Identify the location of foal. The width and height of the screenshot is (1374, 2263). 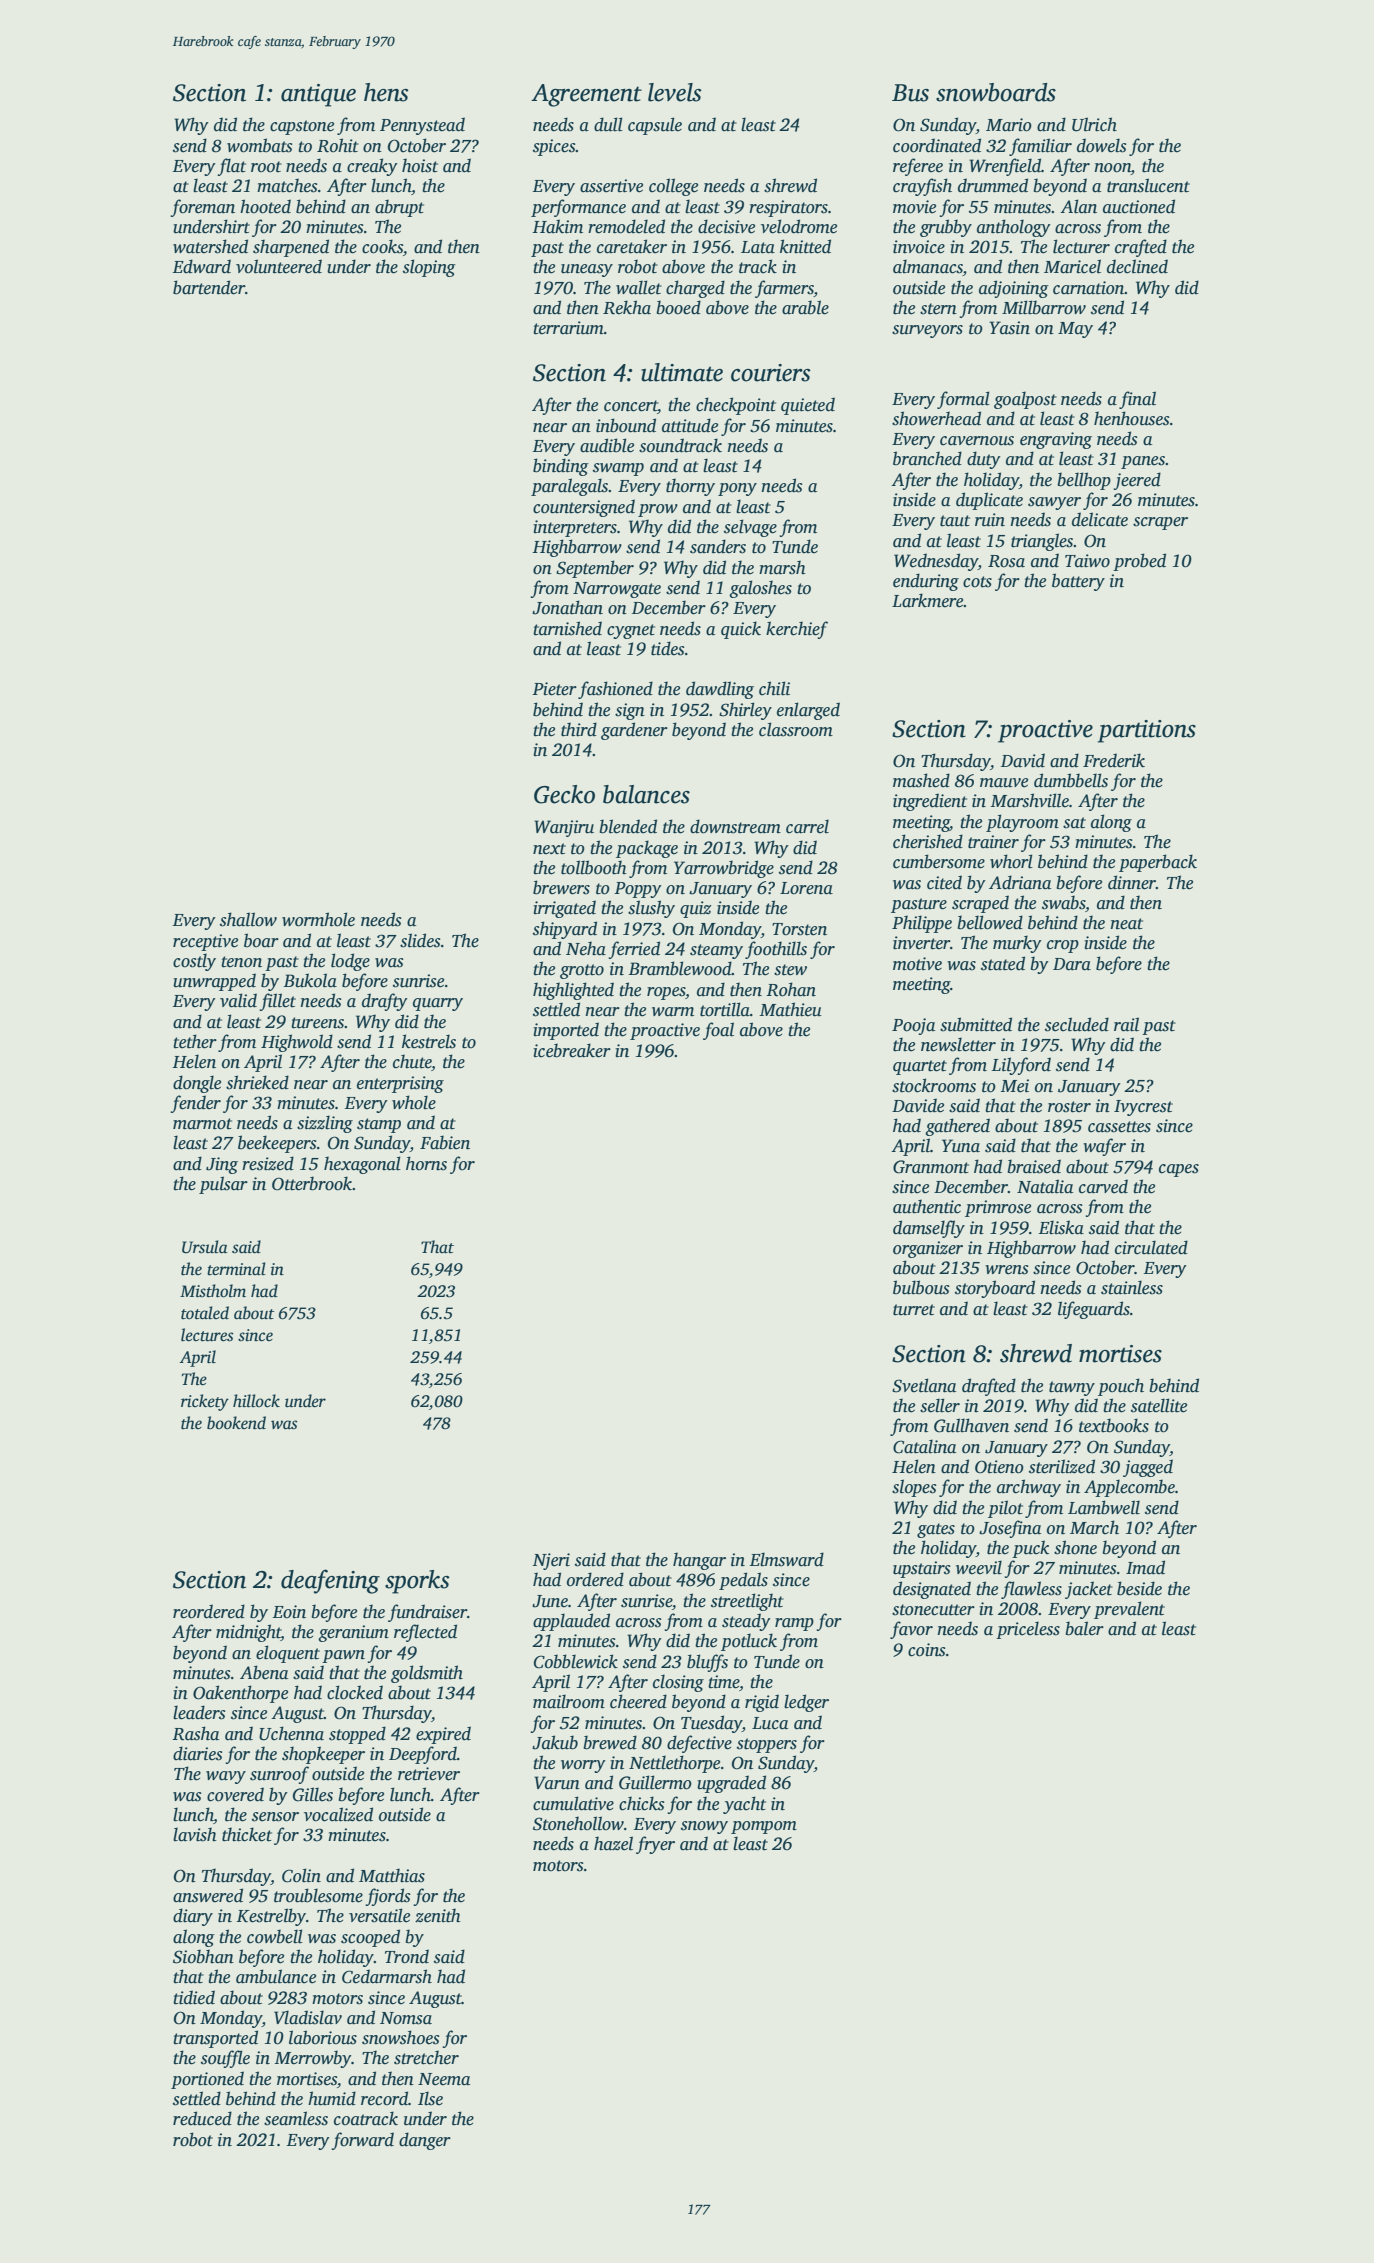
(718, 1031).
